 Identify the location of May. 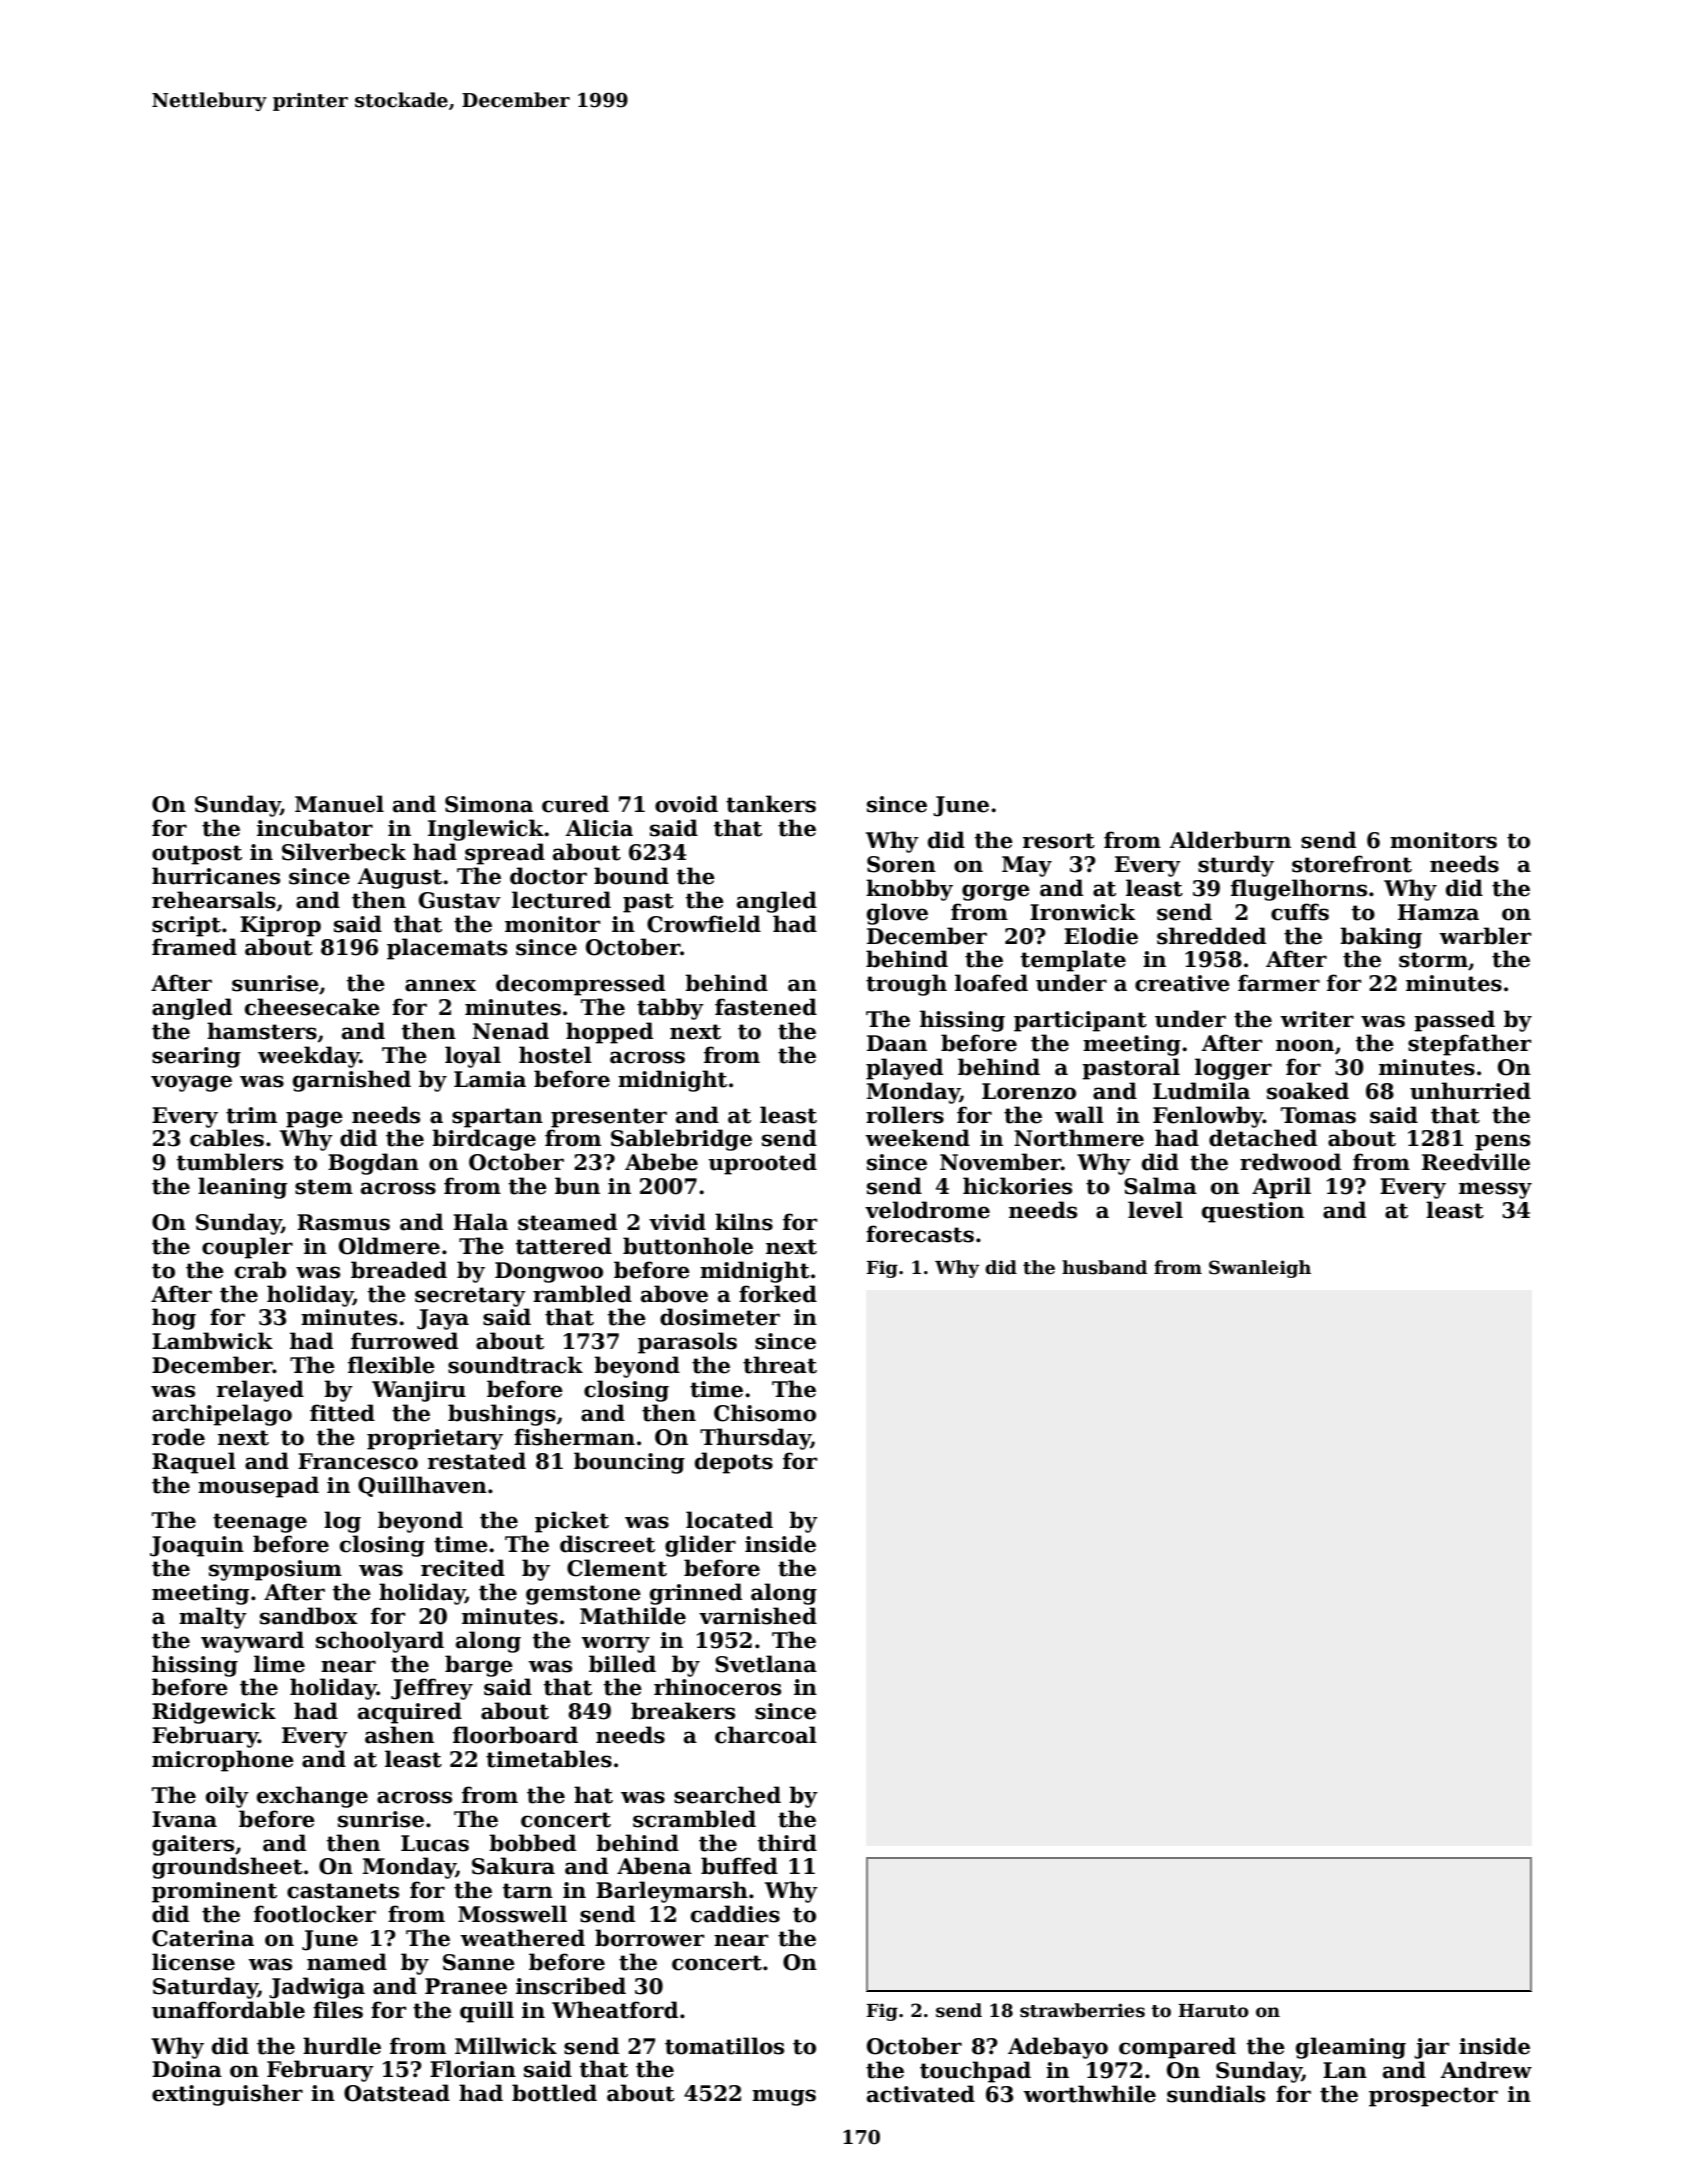
(1027, 866).
